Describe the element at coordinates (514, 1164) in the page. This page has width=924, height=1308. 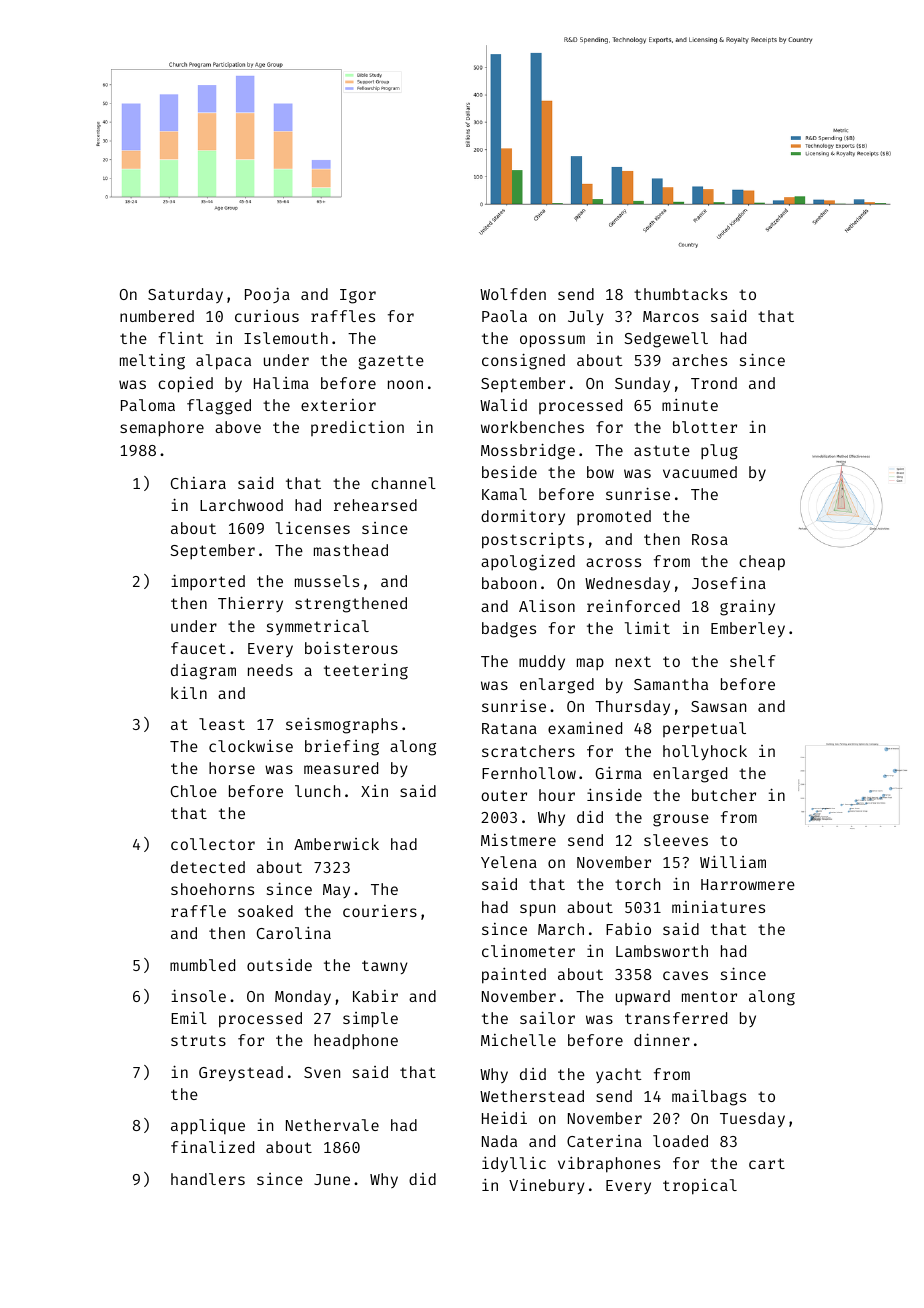
I see `idyllic` at that location.
